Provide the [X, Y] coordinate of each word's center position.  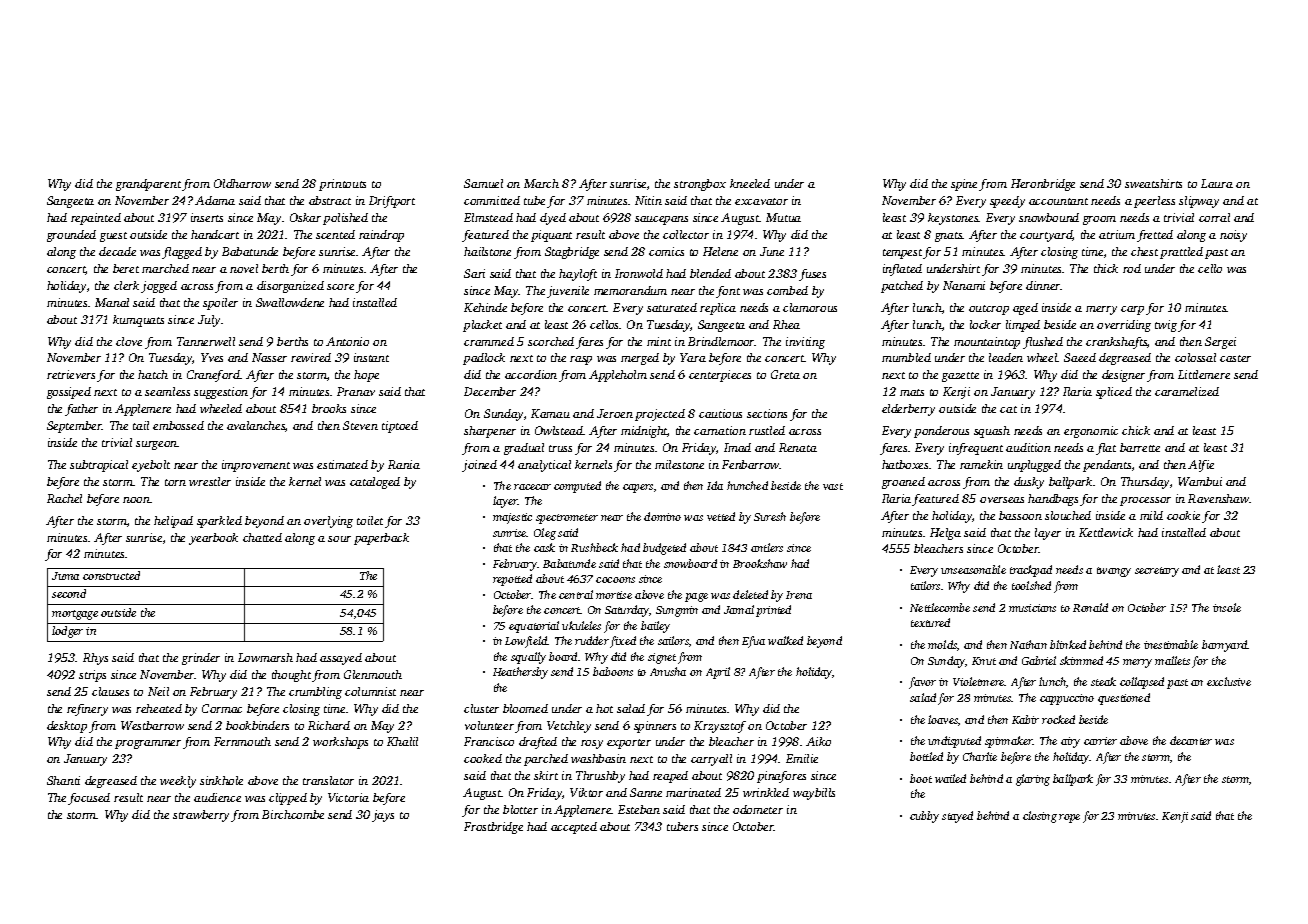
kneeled [750, 183]
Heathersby [520, 673]
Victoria [348, 797]
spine [964, 185]
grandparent [148, 185]
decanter [1191, 740]
